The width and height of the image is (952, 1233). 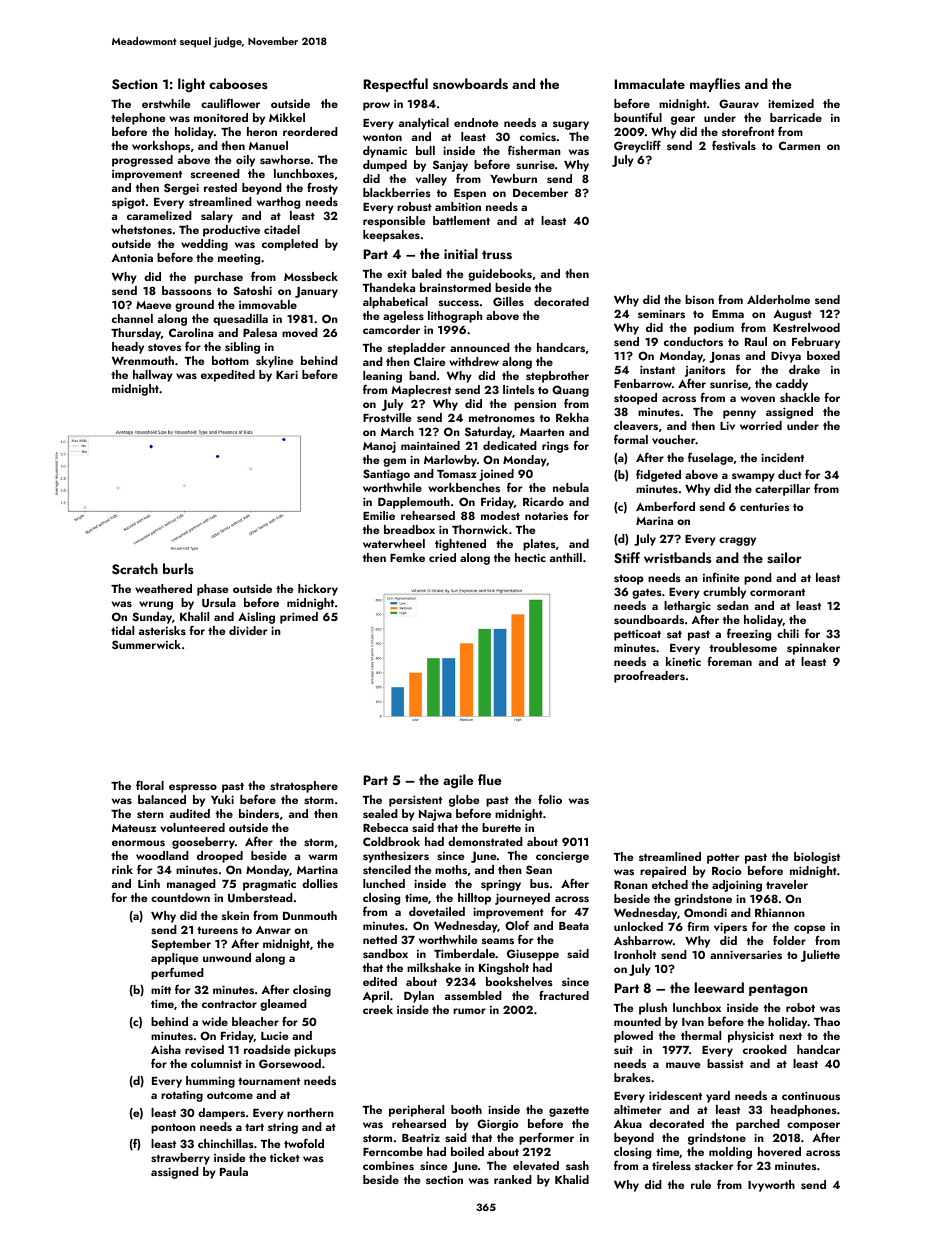 I want to click on demonstrated, so click(x=485, y=841).
